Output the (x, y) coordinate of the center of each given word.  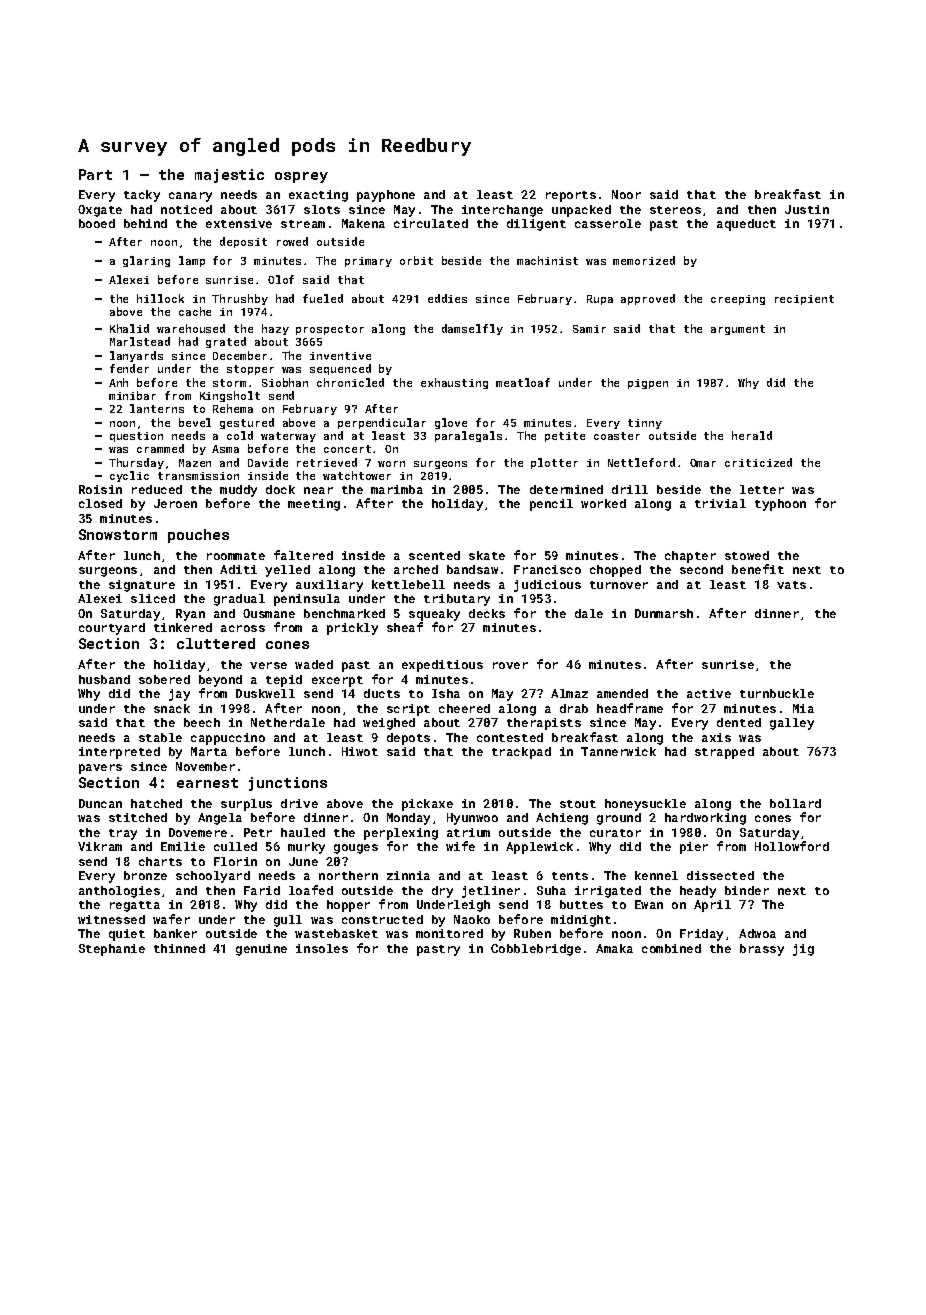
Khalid (129, 328)
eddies (447, 298)
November (205, 766)
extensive (239, 223)
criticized (758, 462)
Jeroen (175, 503)
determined (566, 489)
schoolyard (213, 877)
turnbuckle (777, 693)
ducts (382, 693)
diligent (536, 225)
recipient (804, 300)
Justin (807, 209)
